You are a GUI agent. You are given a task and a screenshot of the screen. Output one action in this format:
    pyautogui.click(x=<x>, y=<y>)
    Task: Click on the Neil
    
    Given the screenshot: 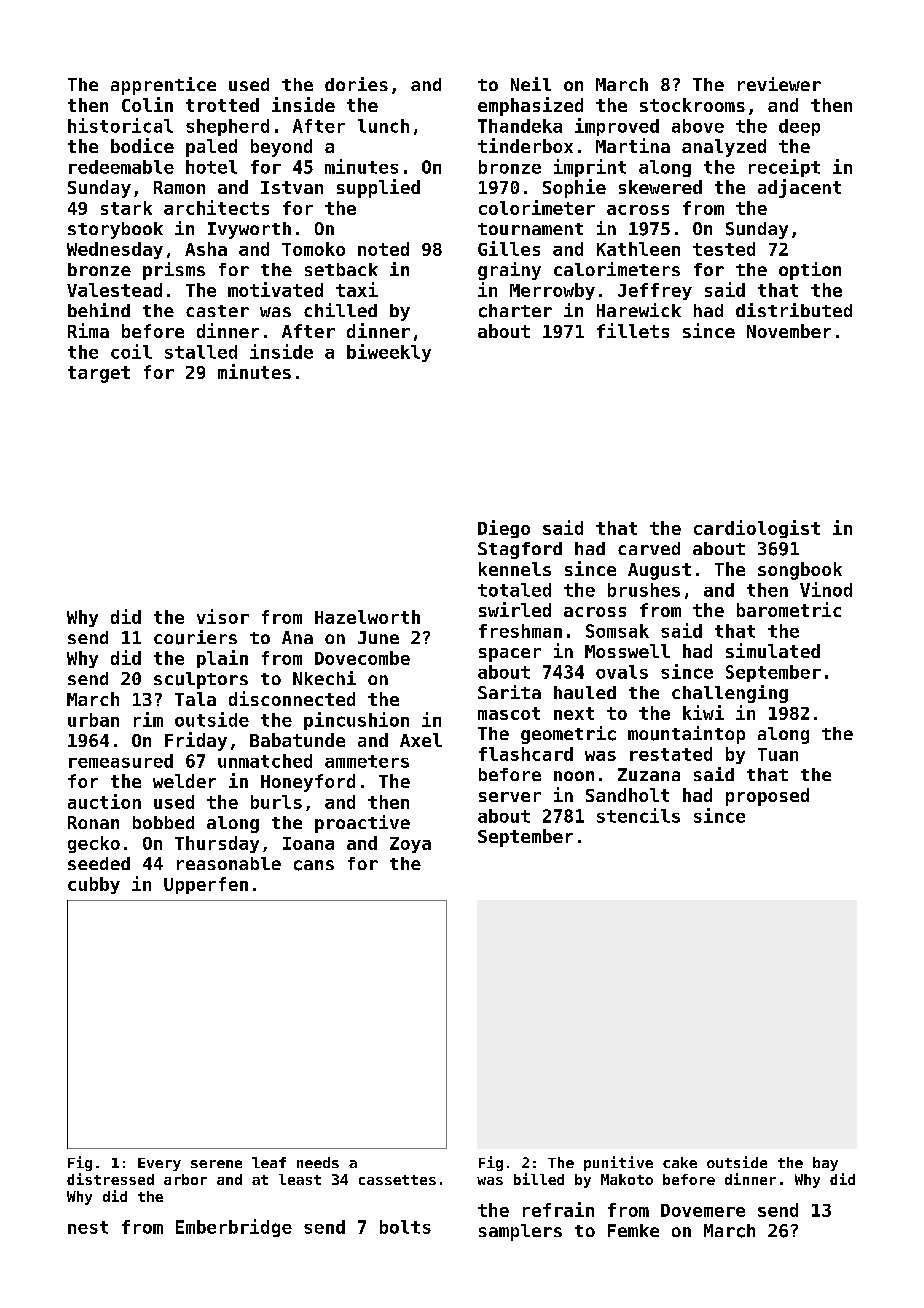 What is the action you would take?
    pyautogui.click(x=531, y=84)
